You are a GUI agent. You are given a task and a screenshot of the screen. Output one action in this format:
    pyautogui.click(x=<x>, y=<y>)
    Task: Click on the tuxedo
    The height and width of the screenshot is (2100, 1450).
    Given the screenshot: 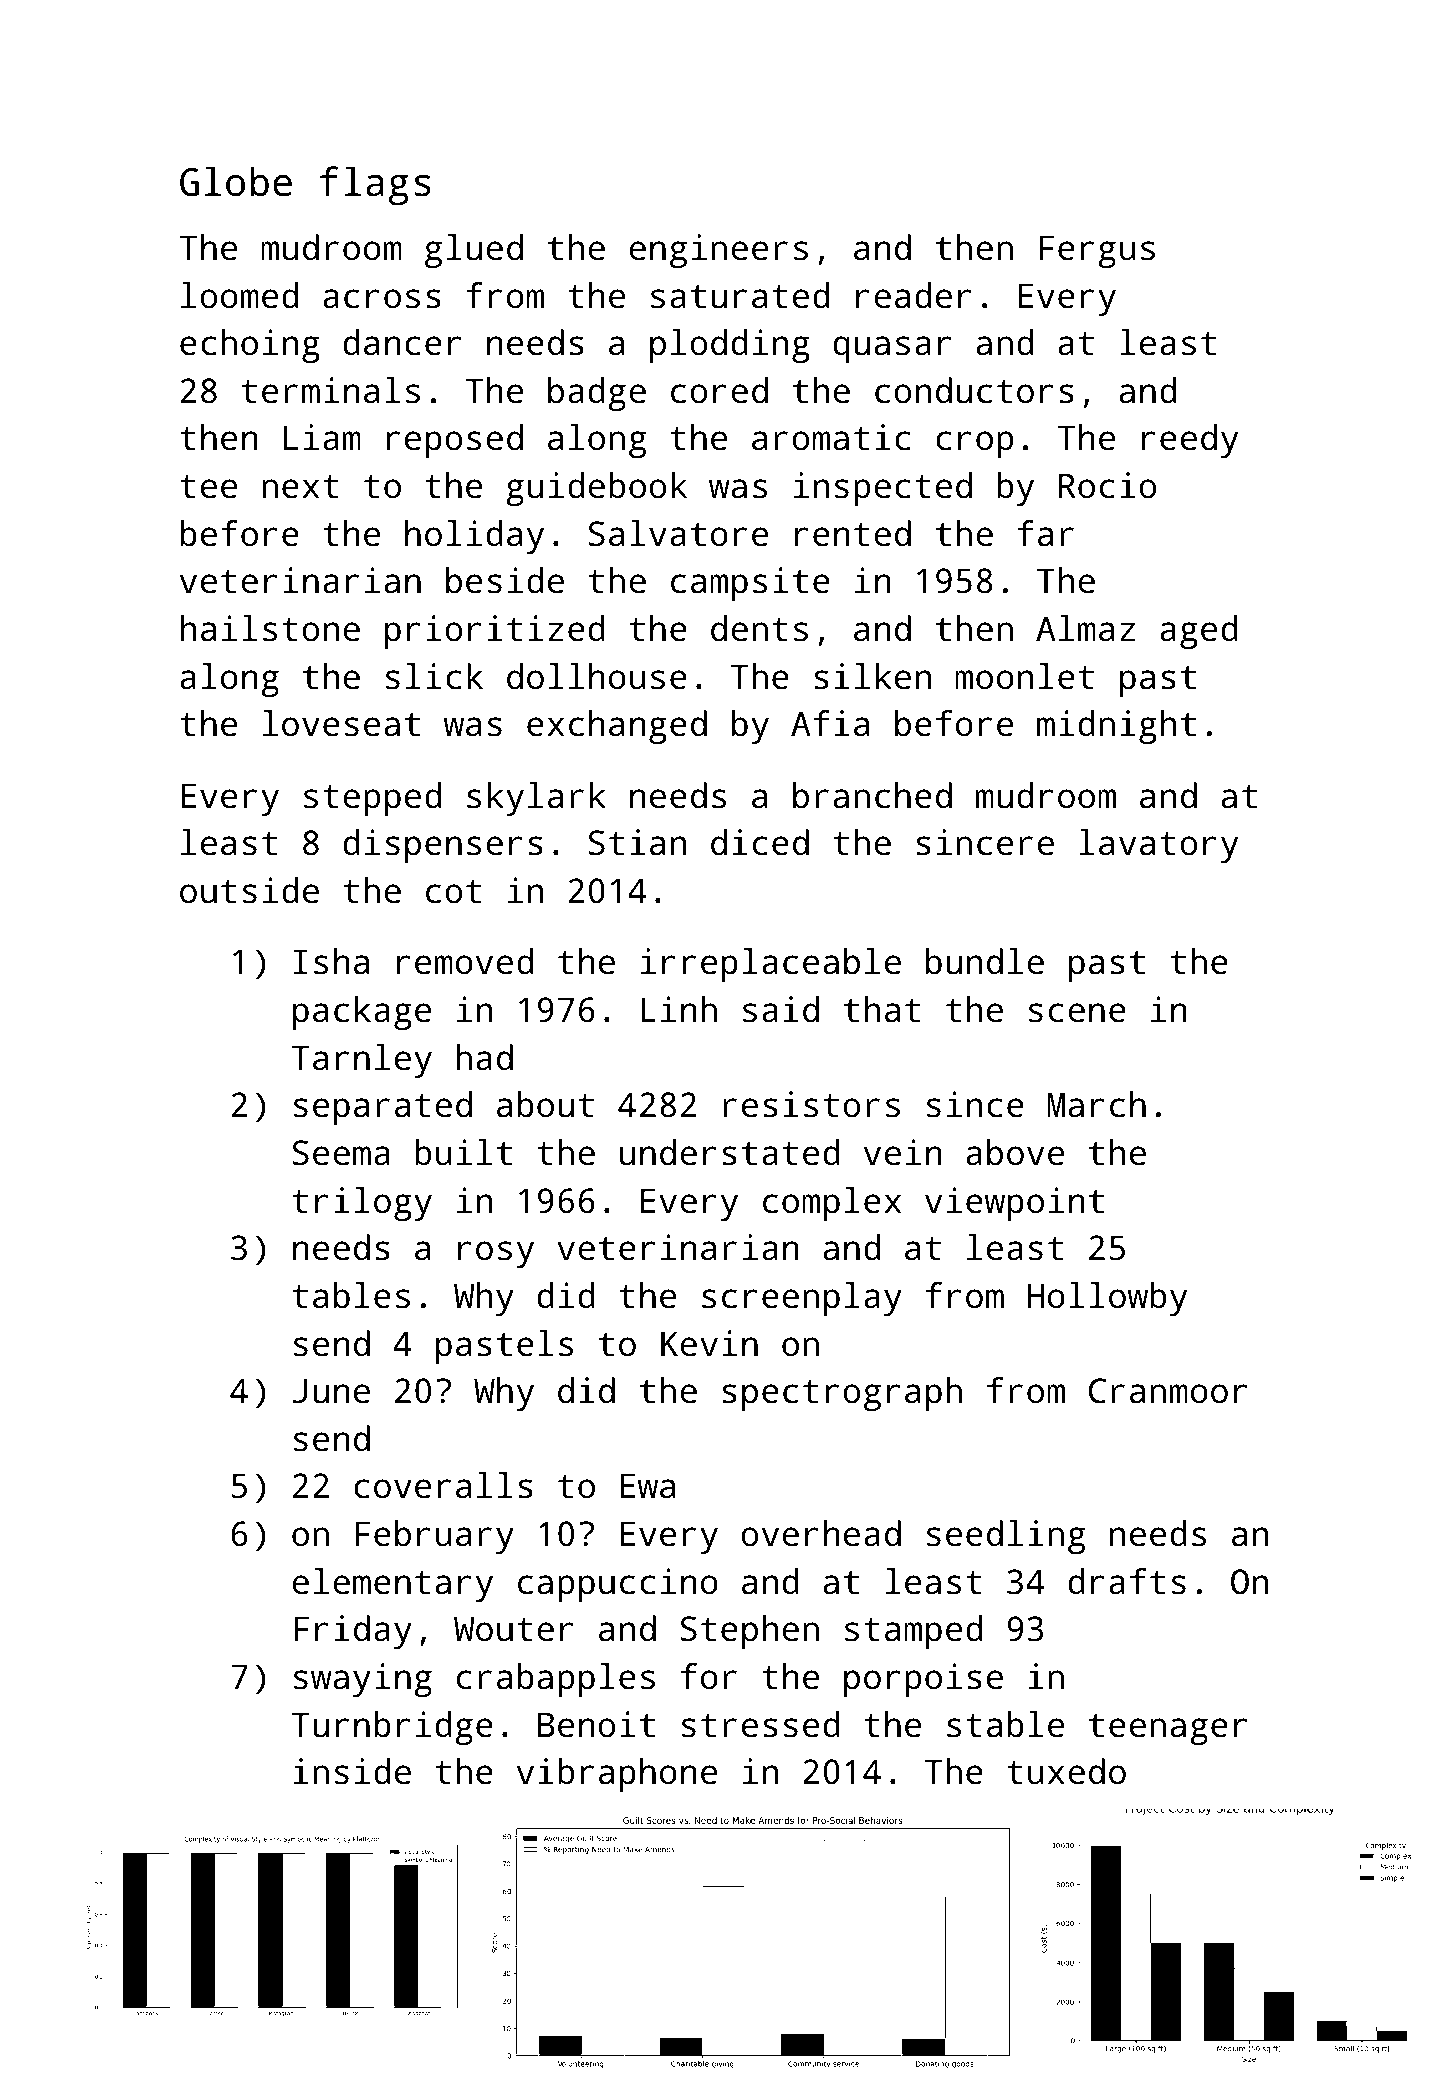 What is the action you would take?
    pyautogui.click(x=1066, y=1771)
